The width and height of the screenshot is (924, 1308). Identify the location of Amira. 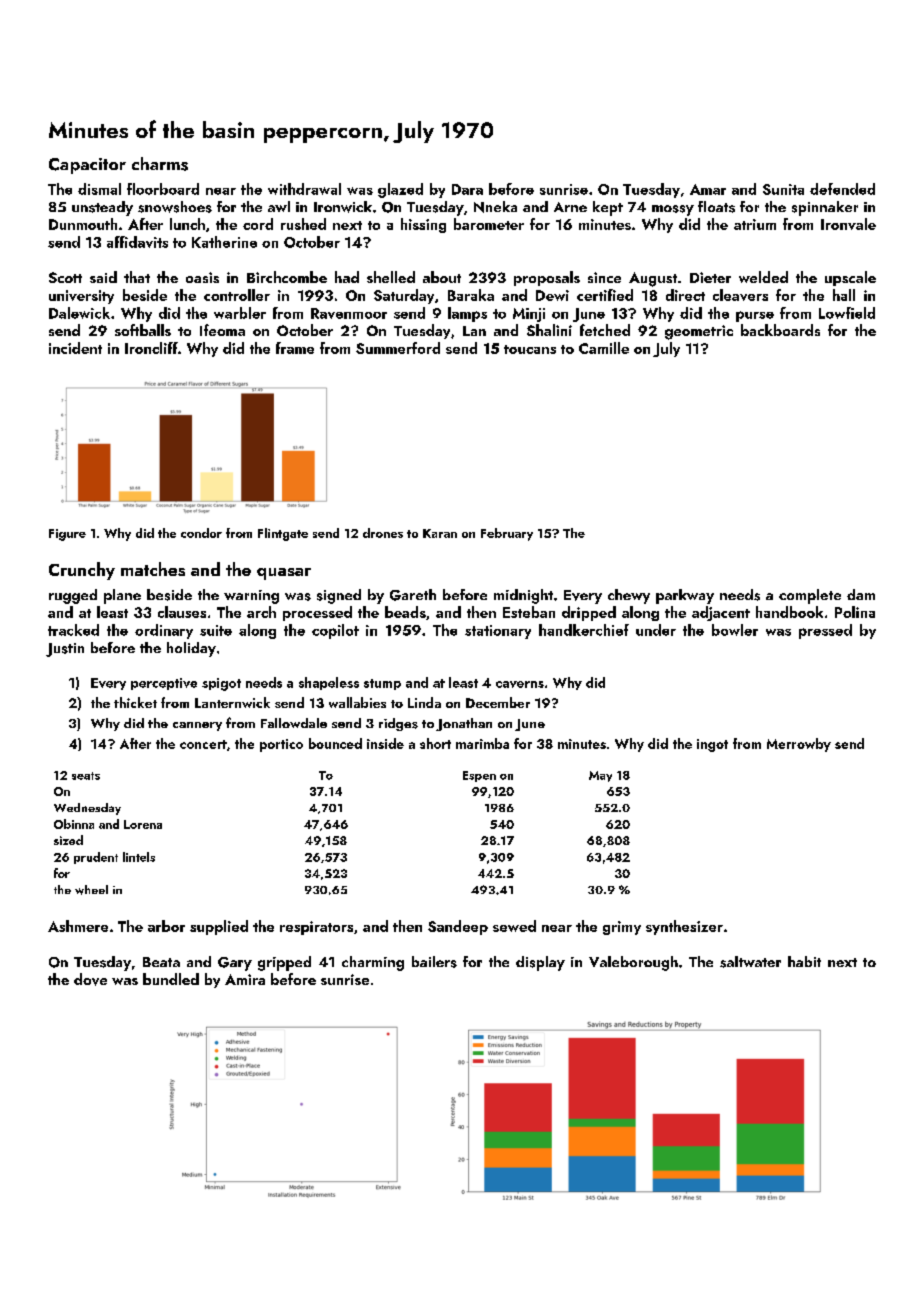
(245, 979).
